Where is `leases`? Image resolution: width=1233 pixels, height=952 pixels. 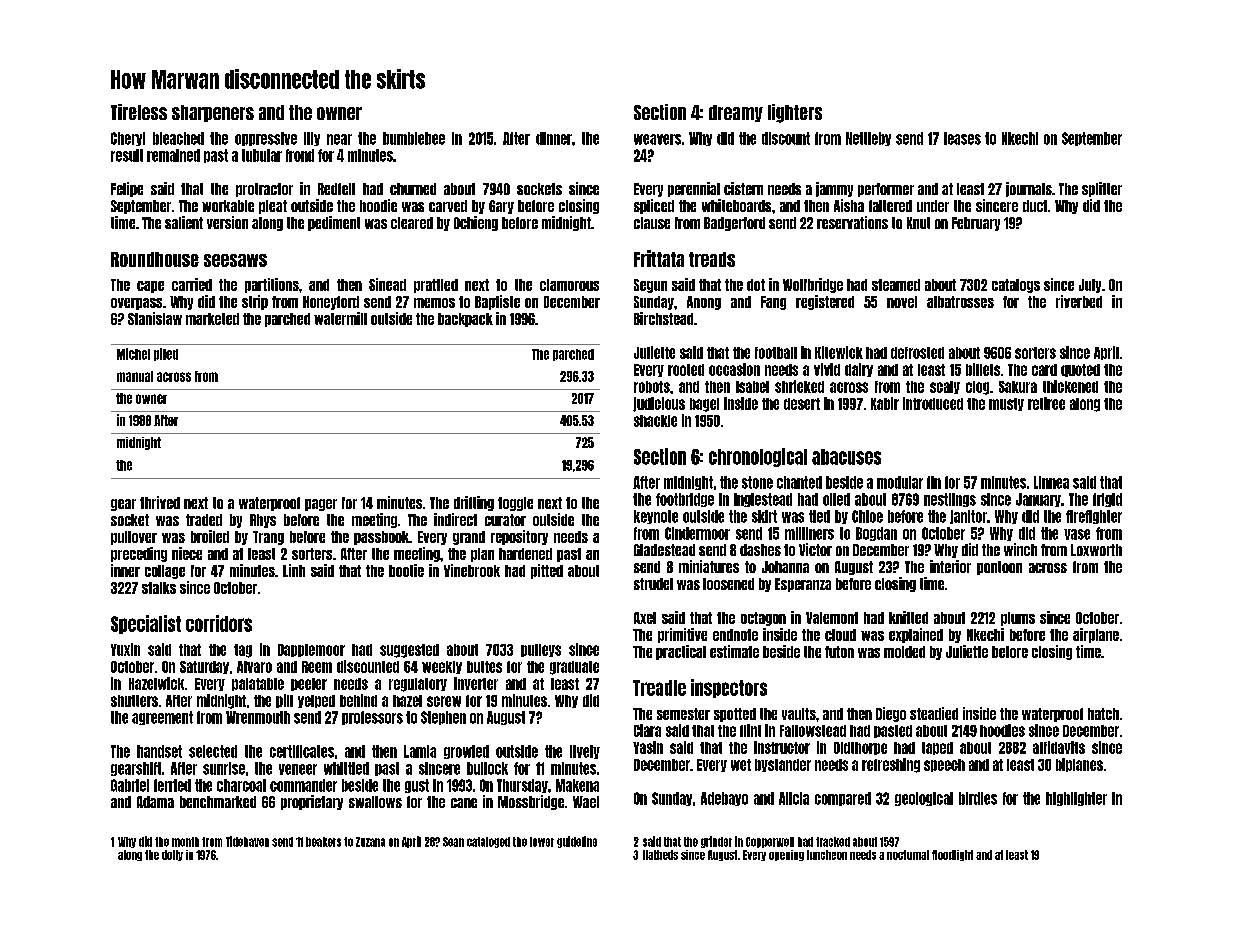 leases is located at coordinates (962, 138).
